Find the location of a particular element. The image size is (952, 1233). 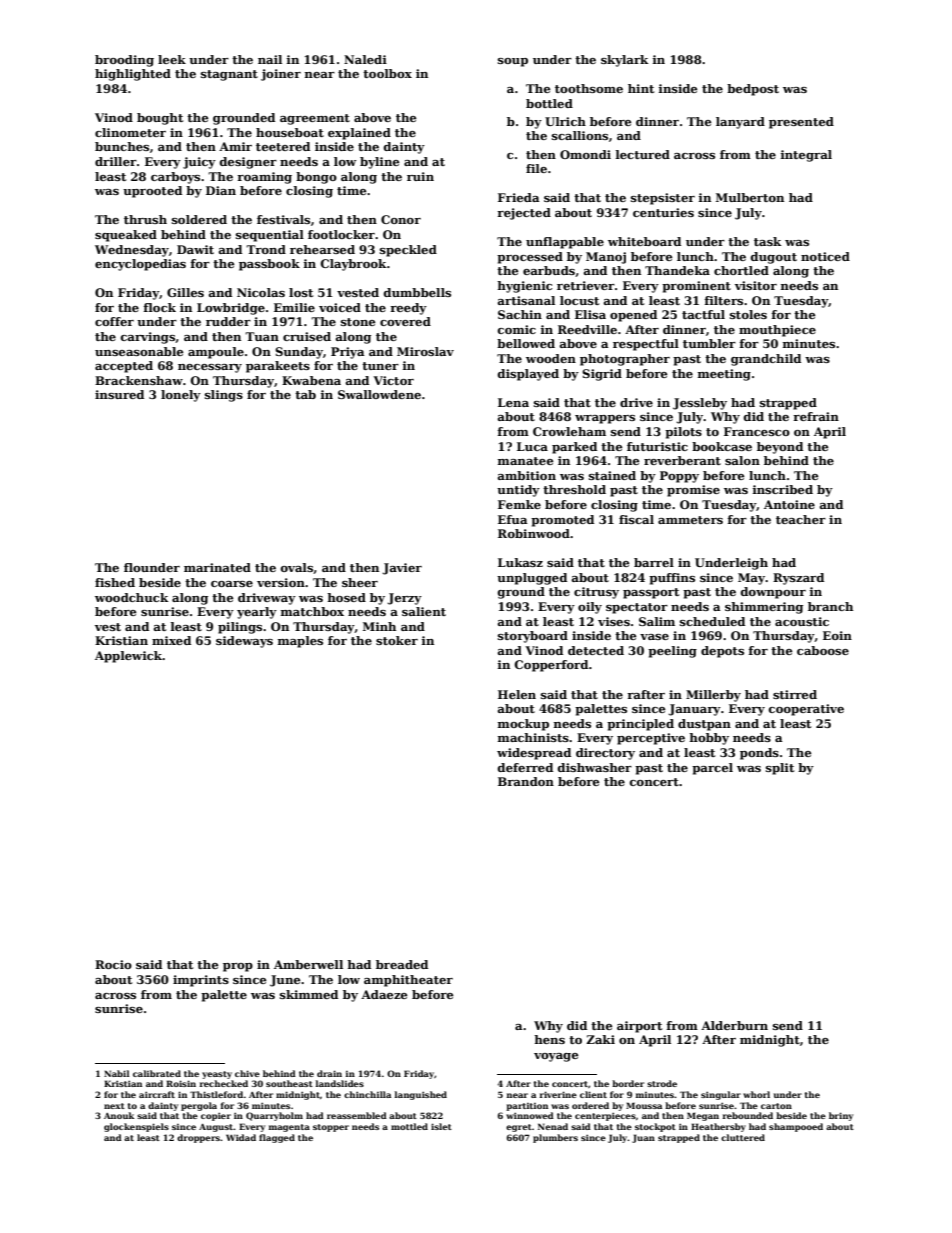

storyboard is located at coordinates (533, 637).
